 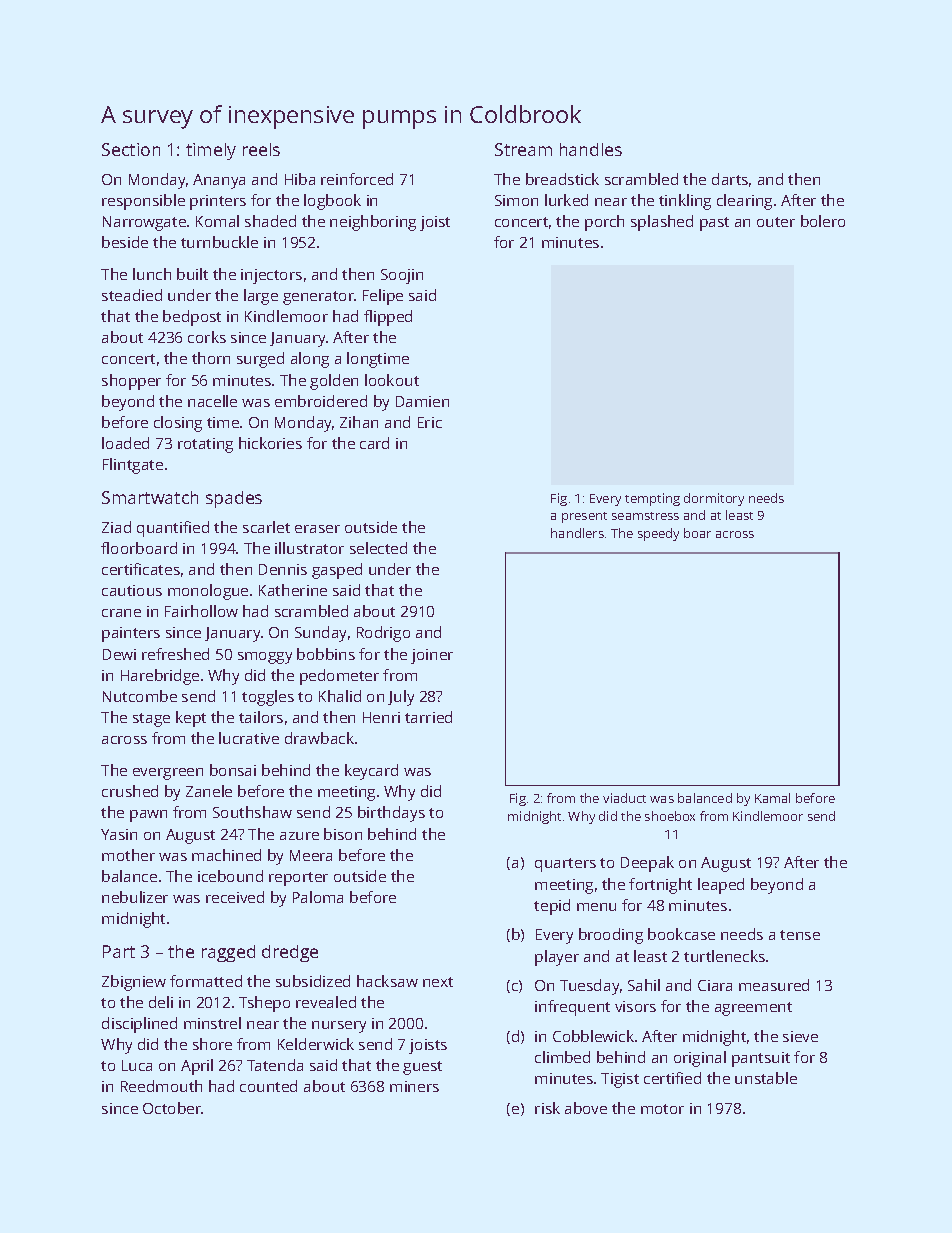 I want to click on bolero, so click(x=823, y=221).
